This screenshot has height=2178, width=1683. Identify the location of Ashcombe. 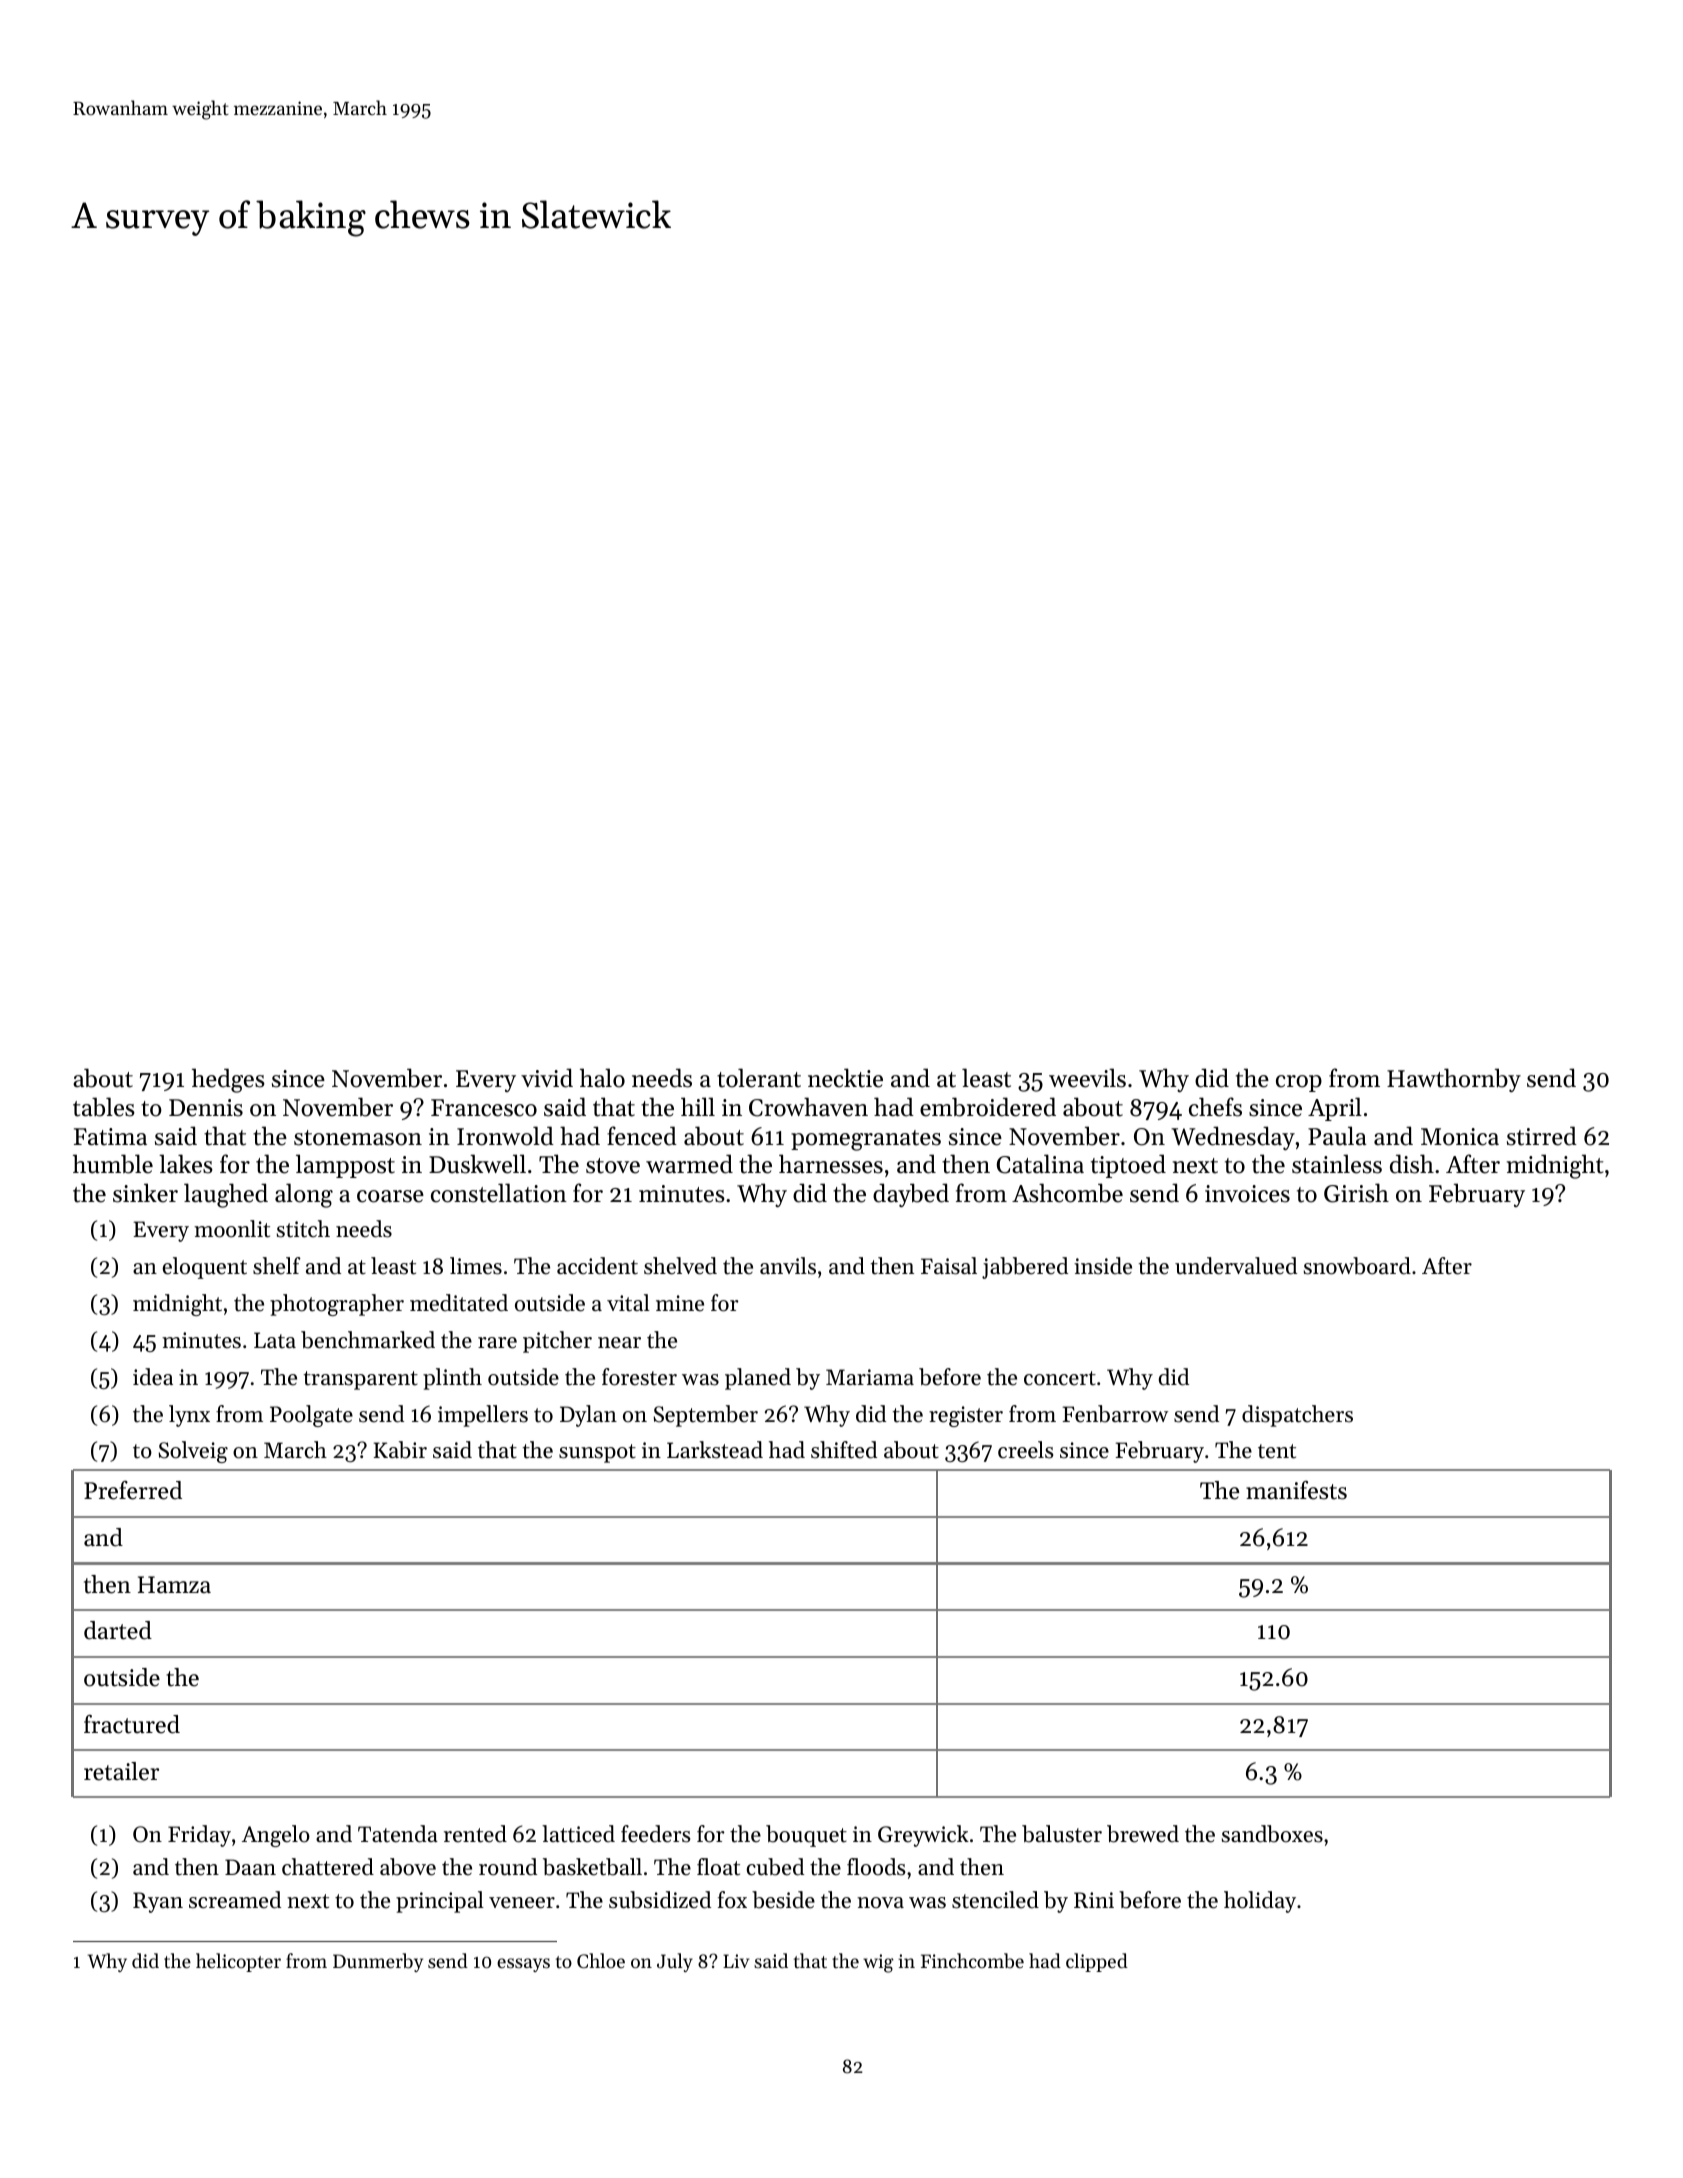
(1067, 1193).
